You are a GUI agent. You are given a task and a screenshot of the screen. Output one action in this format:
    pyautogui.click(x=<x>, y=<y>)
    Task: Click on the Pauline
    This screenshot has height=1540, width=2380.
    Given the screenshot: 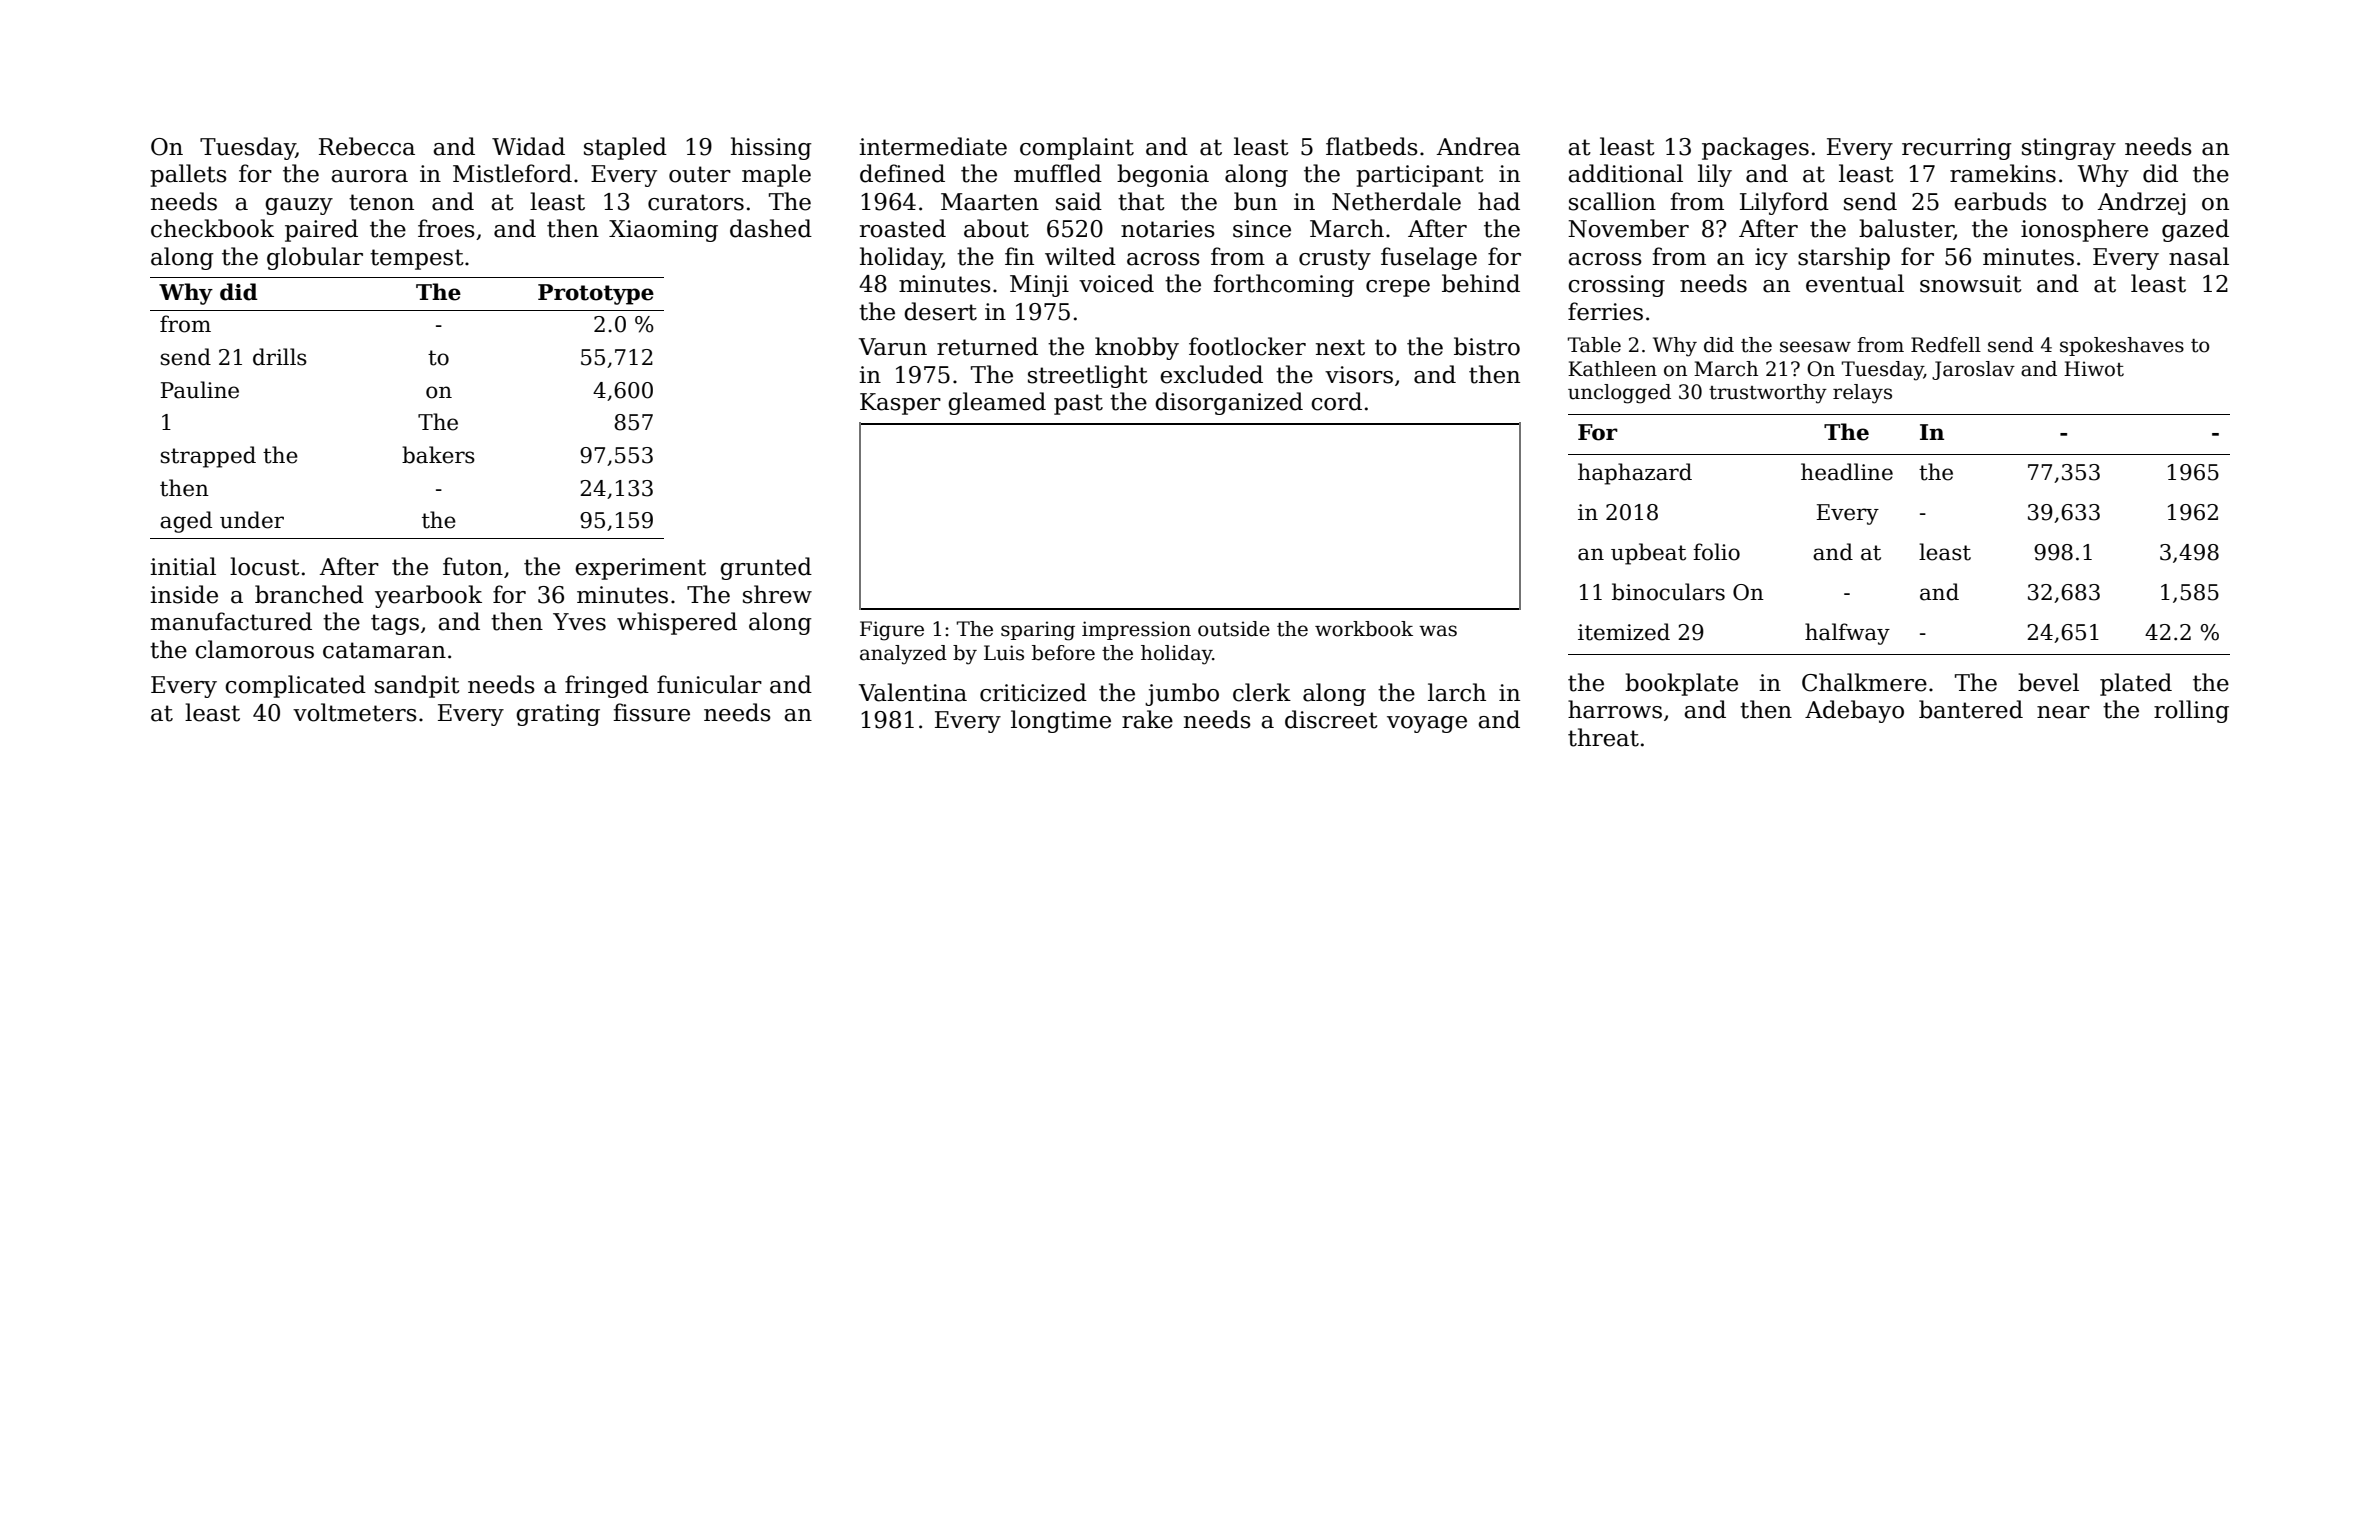 What is the action you would take?
    pyautogui.click(x=200, y=390)
